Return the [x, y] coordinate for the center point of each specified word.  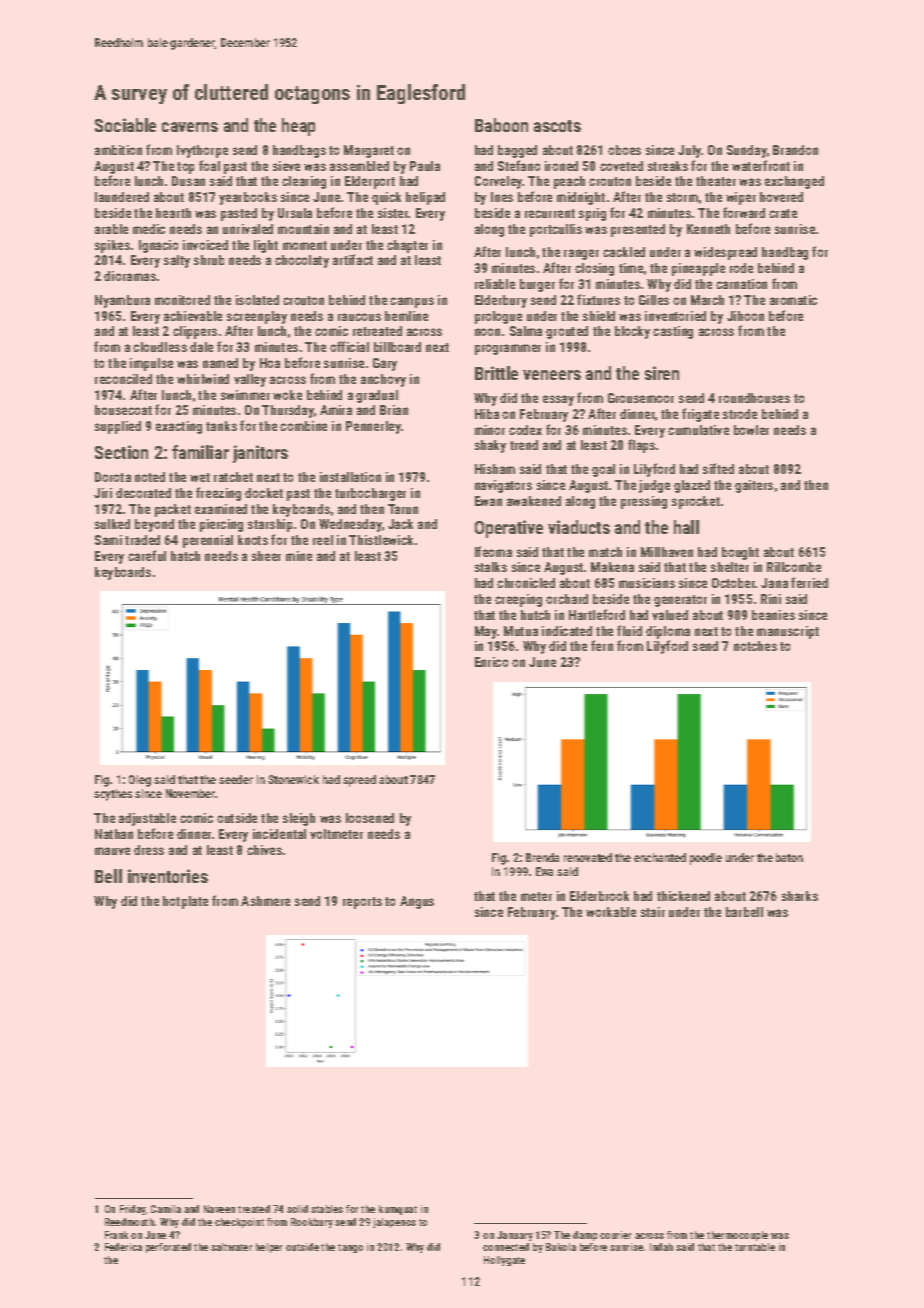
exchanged [794, 182]
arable [111, 229]
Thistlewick [381, 540]
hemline [406, 316]
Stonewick [293, 779]
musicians [647, 583]
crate [783, 213]
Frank [116, 1235]
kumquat [398, 1210]
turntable [755, 1247]
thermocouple [737, 1236]
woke [287, 395]
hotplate [185, 902]
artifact [353, 259]
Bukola [561, 1247]
